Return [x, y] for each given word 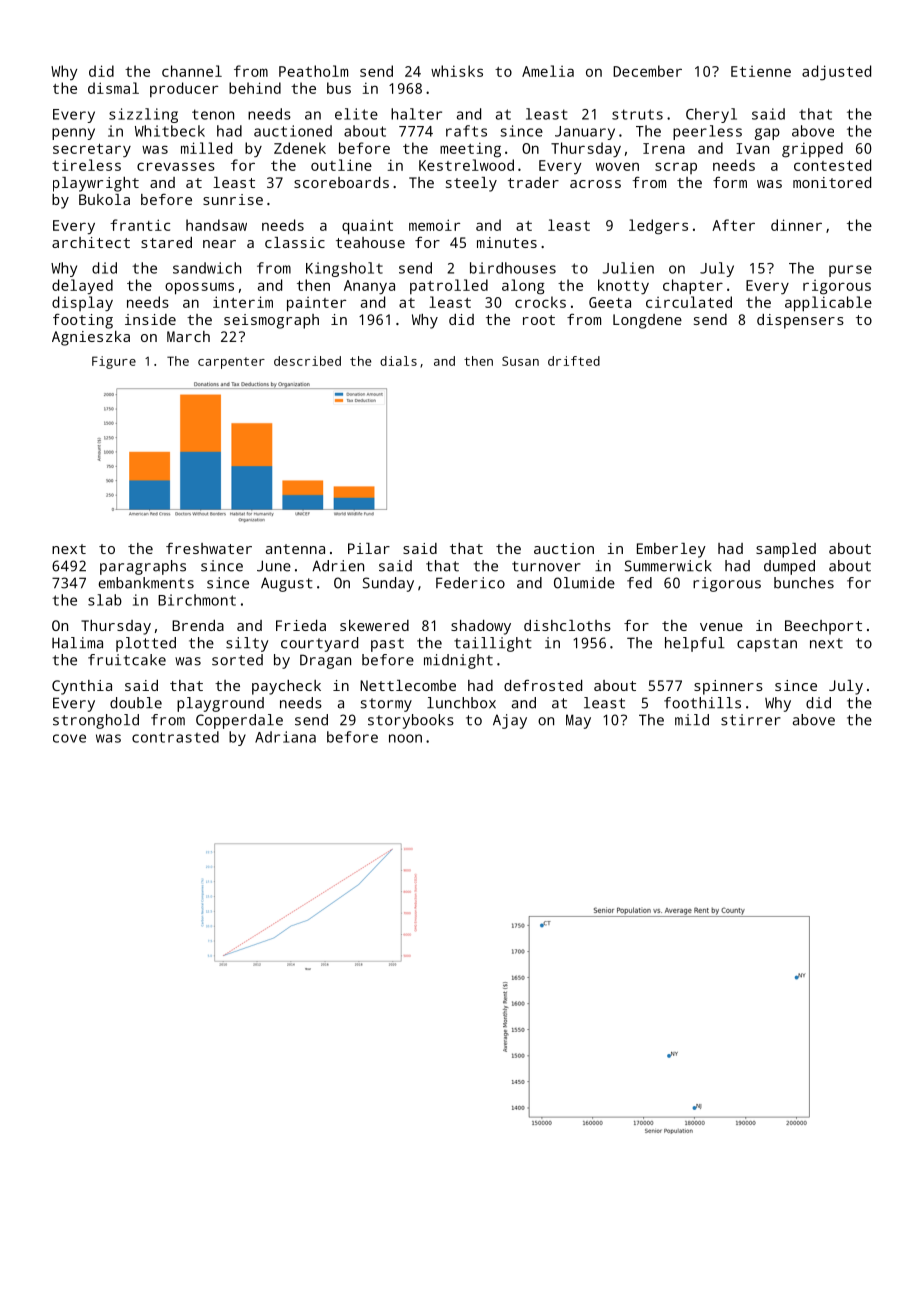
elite [356, 114]
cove [69, 738]
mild [692, 720]
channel [192, 71]
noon [405, 738]
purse [850, 271]
